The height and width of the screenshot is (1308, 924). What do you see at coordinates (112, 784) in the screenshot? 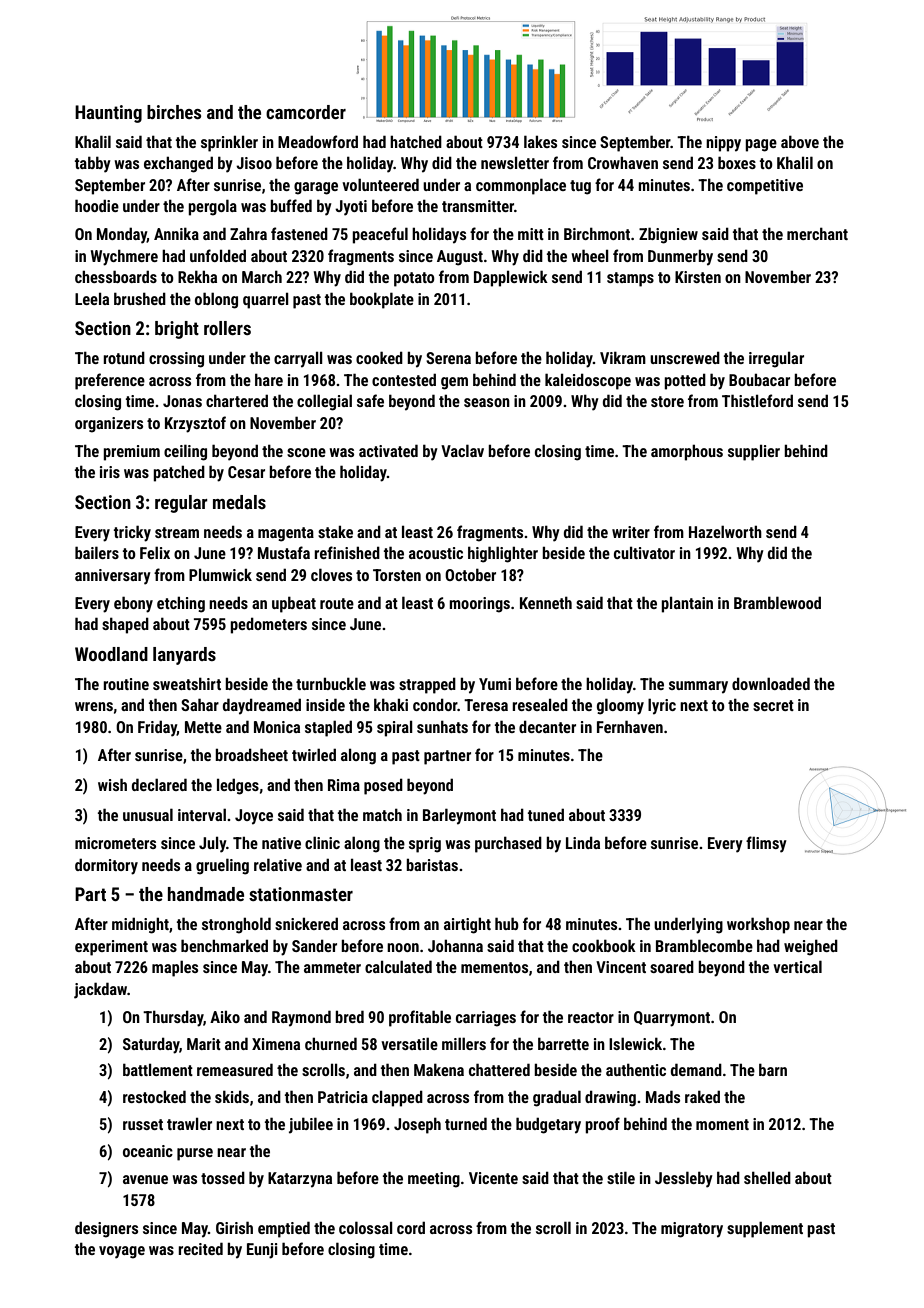
I see `wish` at bounding box center [112, 784].
